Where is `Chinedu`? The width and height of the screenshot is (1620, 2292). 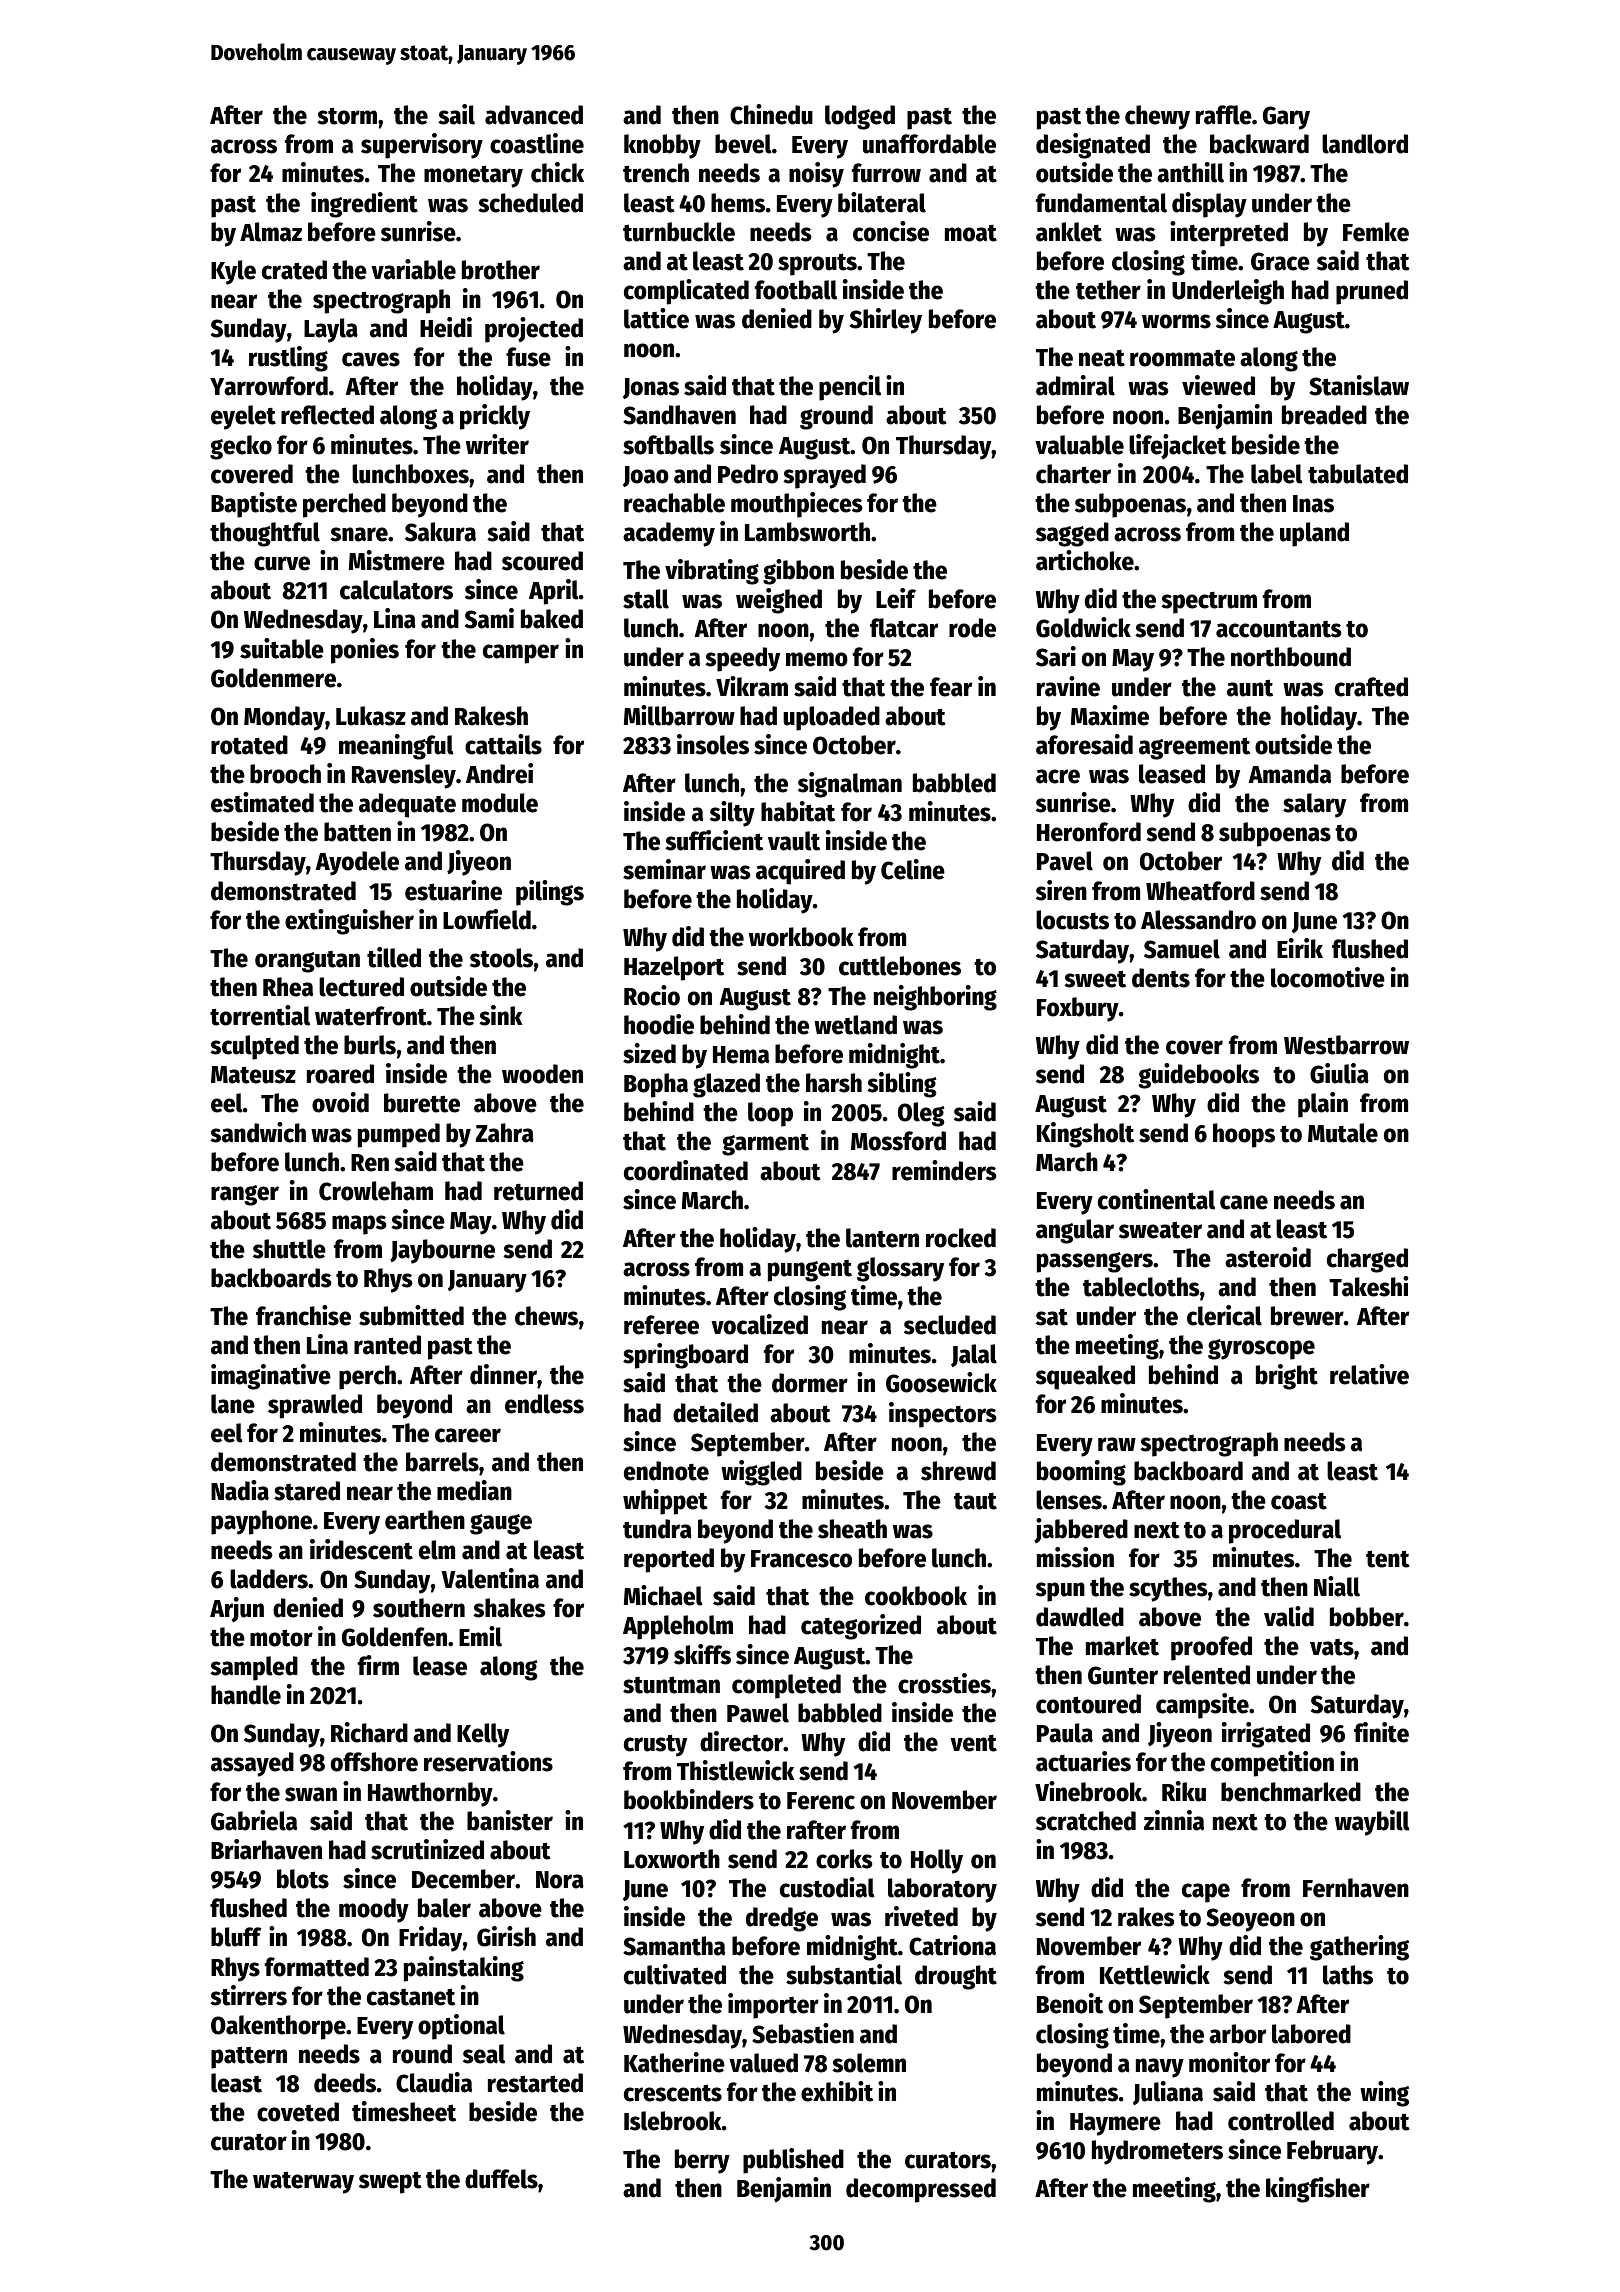
Chinedu is located at coordinates (771, 114).
